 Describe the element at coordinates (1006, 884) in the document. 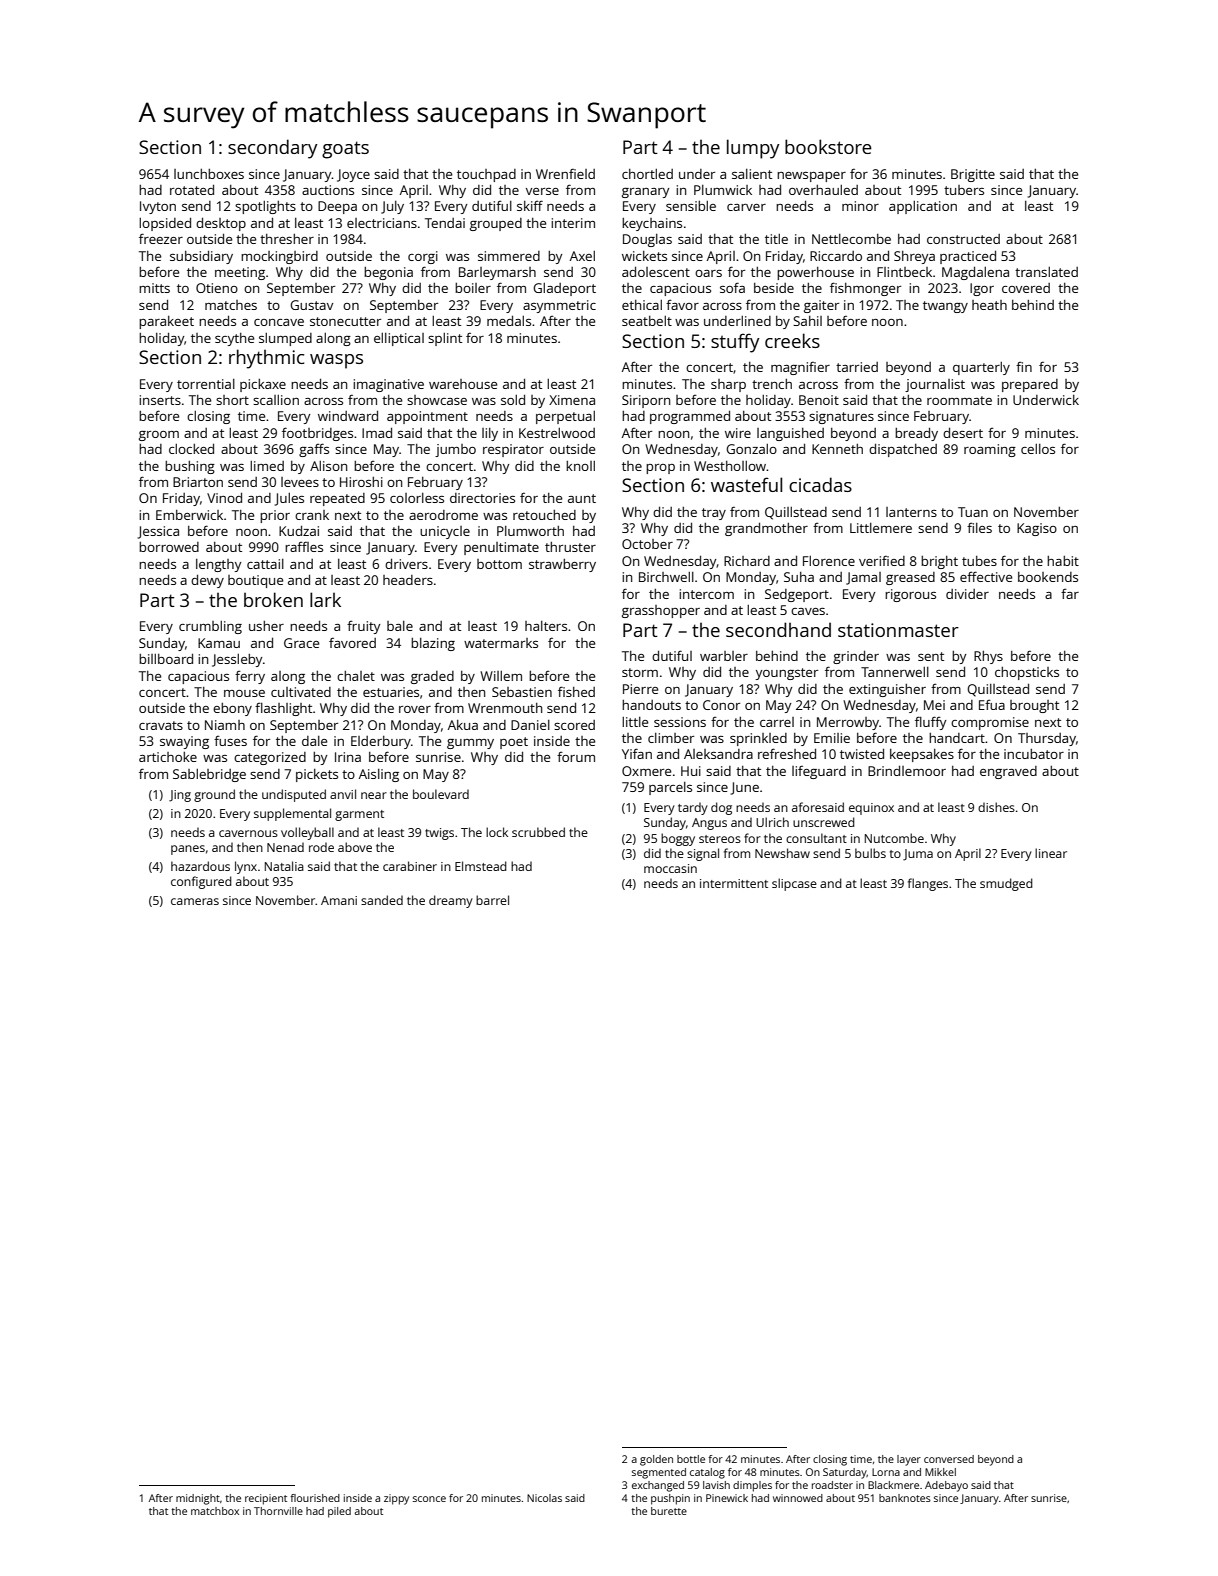

I see `smudged` at that location.
